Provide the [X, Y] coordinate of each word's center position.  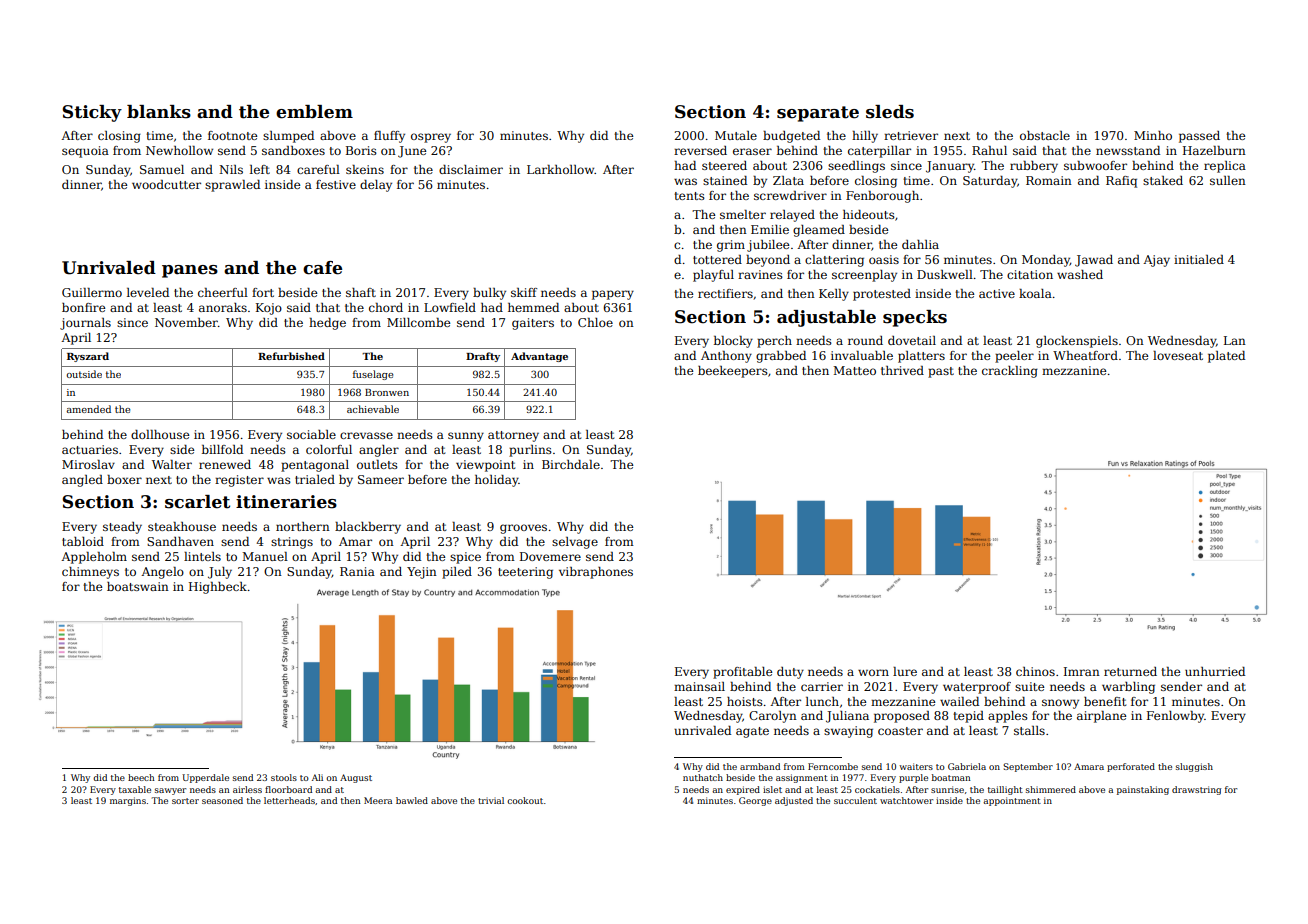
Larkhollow [561, 169]
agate [752, 732]
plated [1226, 357]
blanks [159, 112]
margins [128, 801]
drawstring [1196, 790]
